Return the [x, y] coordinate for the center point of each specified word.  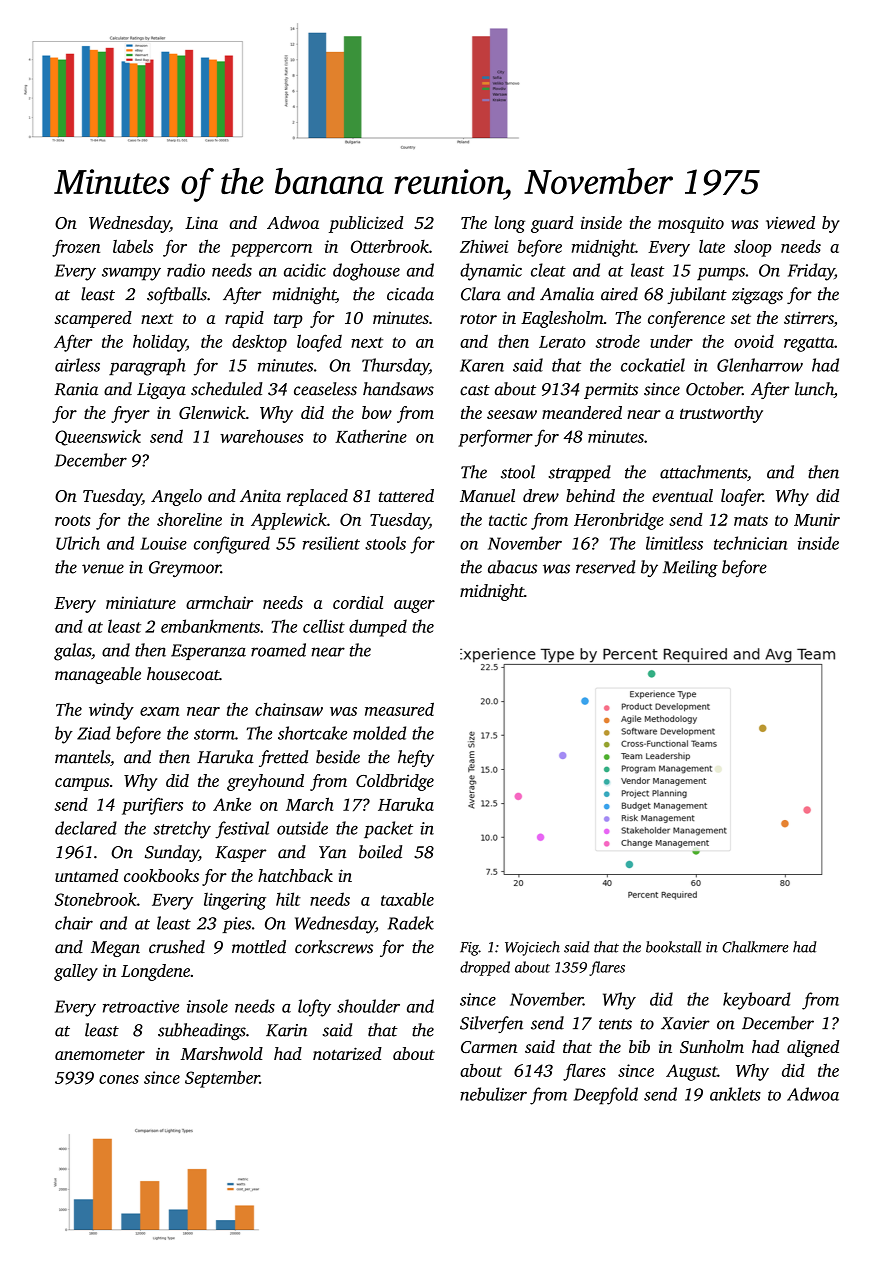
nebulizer [493, 1094]
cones [119, 1079]
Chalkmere [755, 947]
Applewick [289, 521]
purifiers [152, 806]
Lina [201, 222]
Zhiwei [484, 246]
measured [399, 709]
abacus [512, 567]
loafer [742, 497]
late [712, 246]
